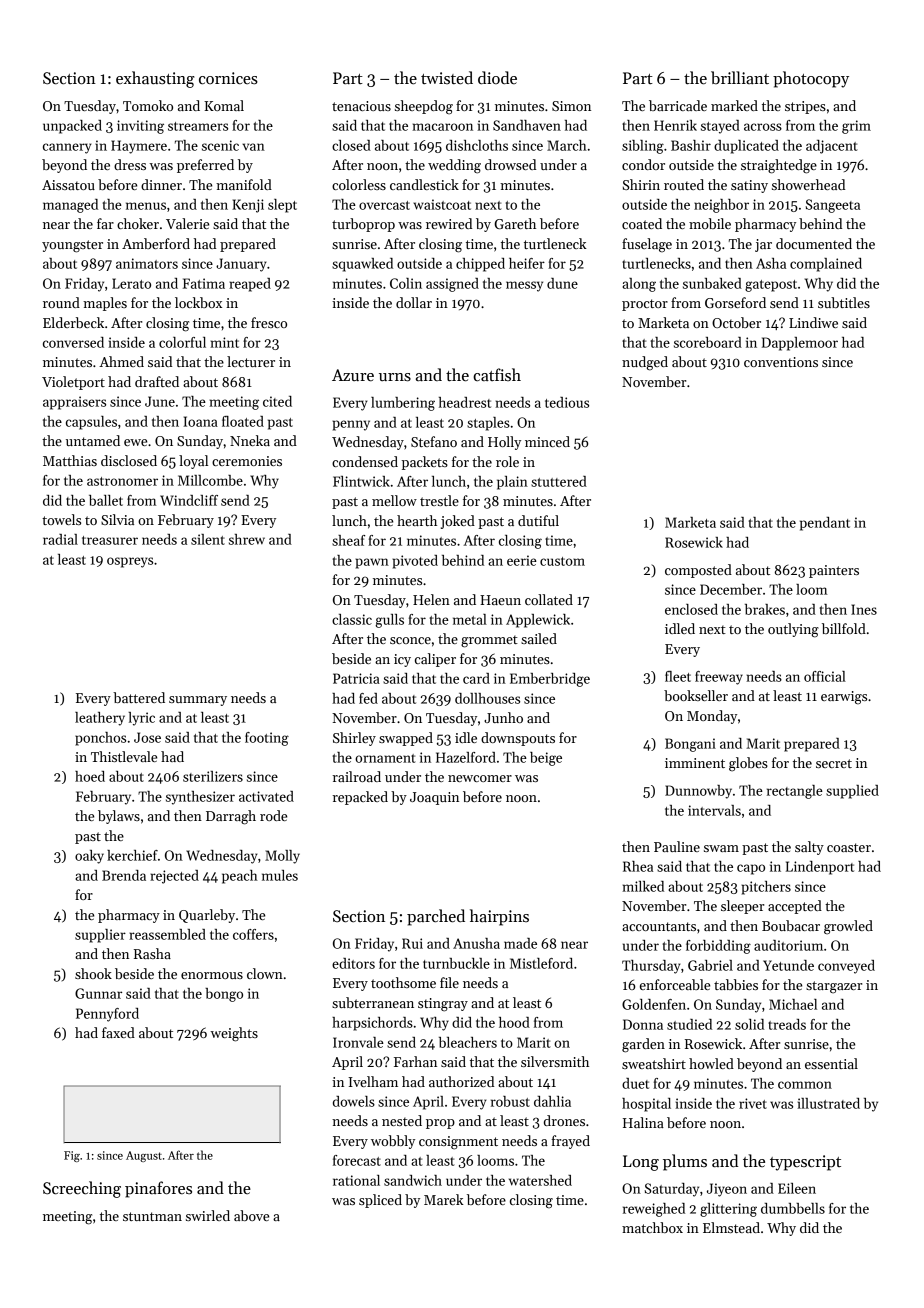 This screenshot has width=924, height=1308. What do you see at coordinates (72, 1156) in the screenshot?
I see `Fig` at bounding box center [72, 1156].
